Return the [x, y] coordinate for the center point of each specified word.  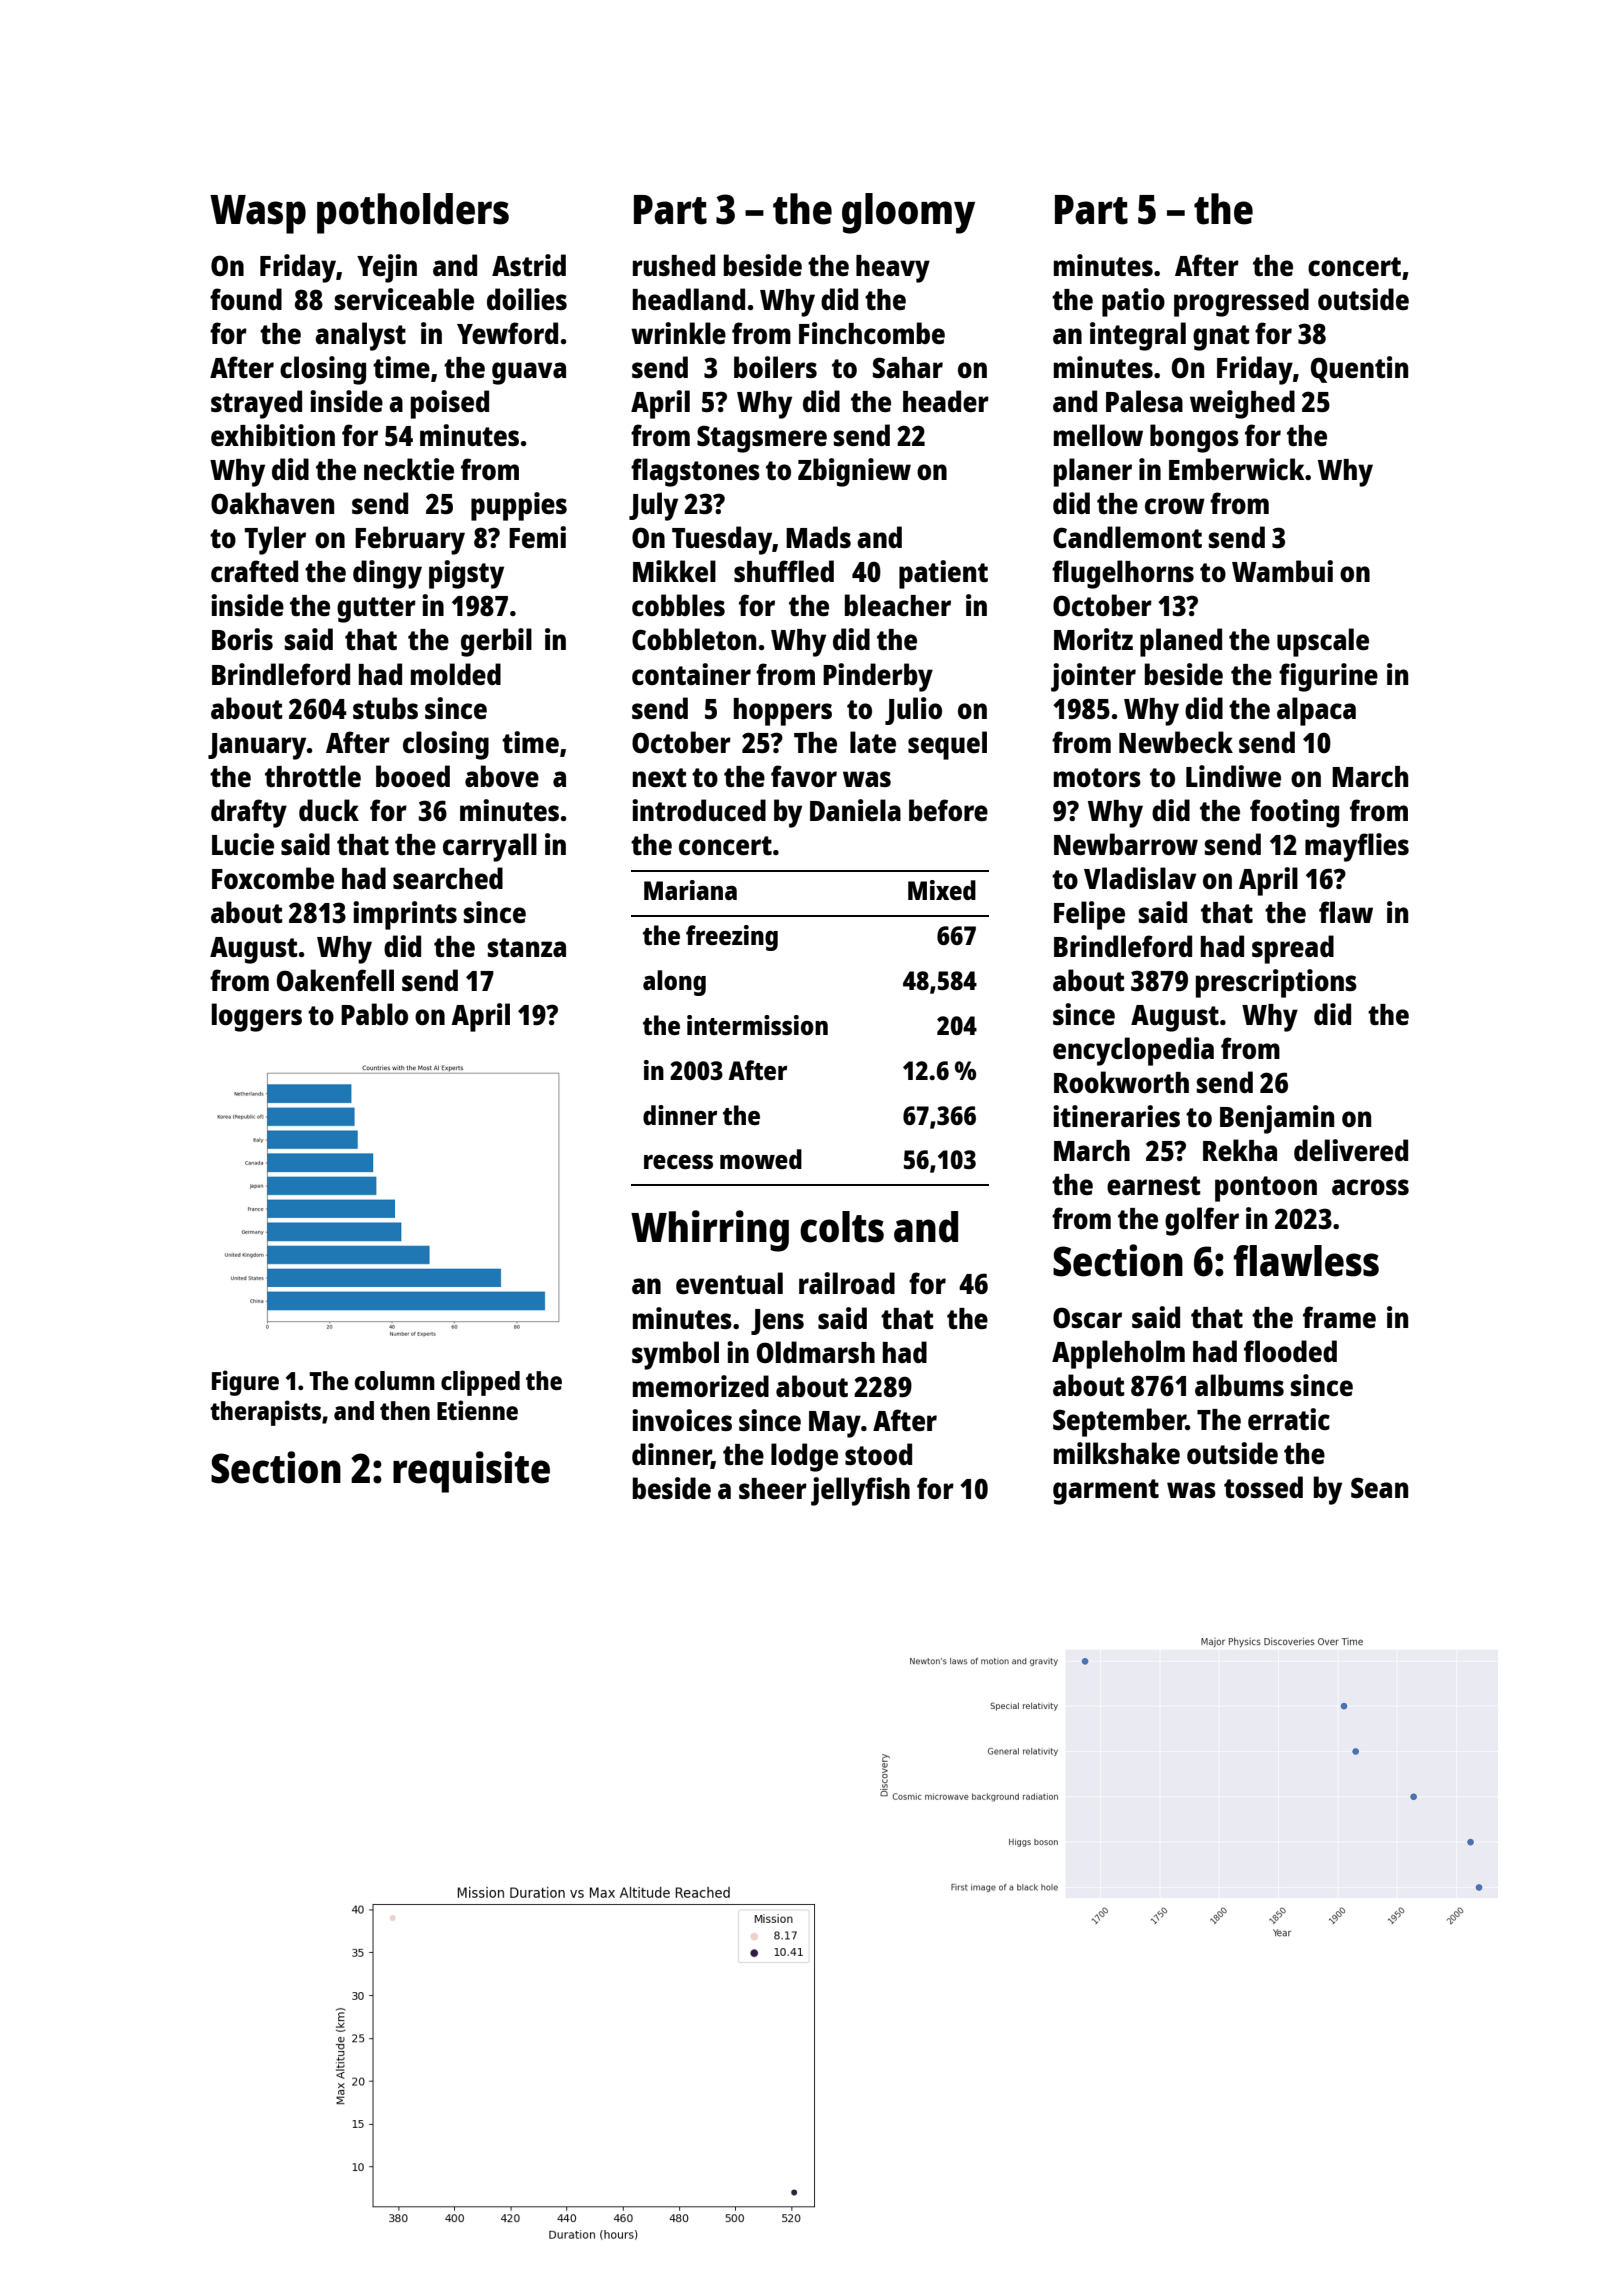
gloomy [908, 213]
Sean [1379, 1487]
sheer [773, 1488]
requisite [471, 1472]
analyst [360, 336]
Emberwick [1237, 469]
